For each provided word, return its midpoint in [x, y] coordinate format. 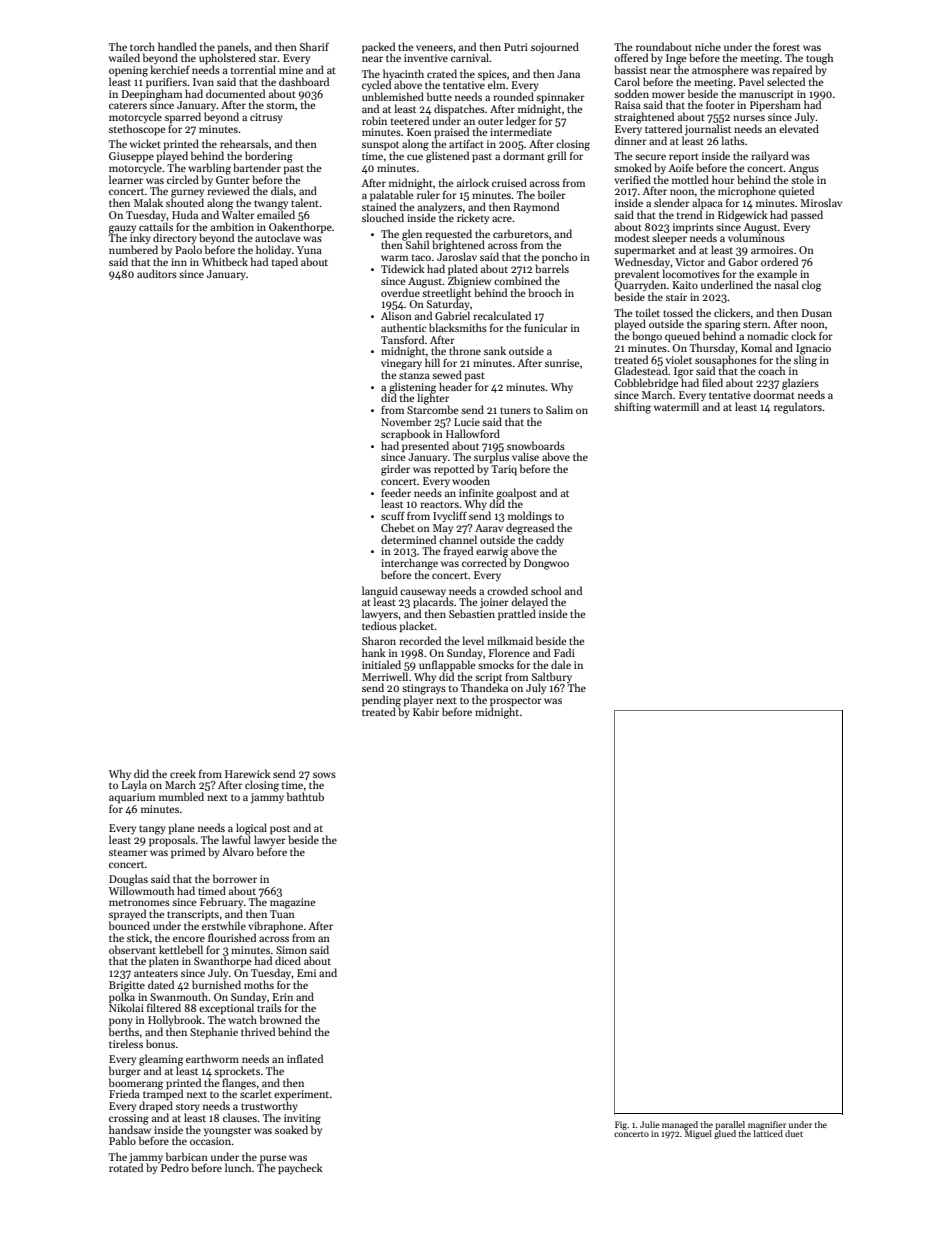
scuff [393, 515]
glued [725, 1134]
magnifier [767, 1125]
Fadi [564, 652]
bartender [257, 167]
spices [492, 75]
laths [733, 140]
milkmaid [510, 640]
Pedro [175, 1168]
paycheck [300, 1169]
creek [183, 773]
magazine [293, 903]
